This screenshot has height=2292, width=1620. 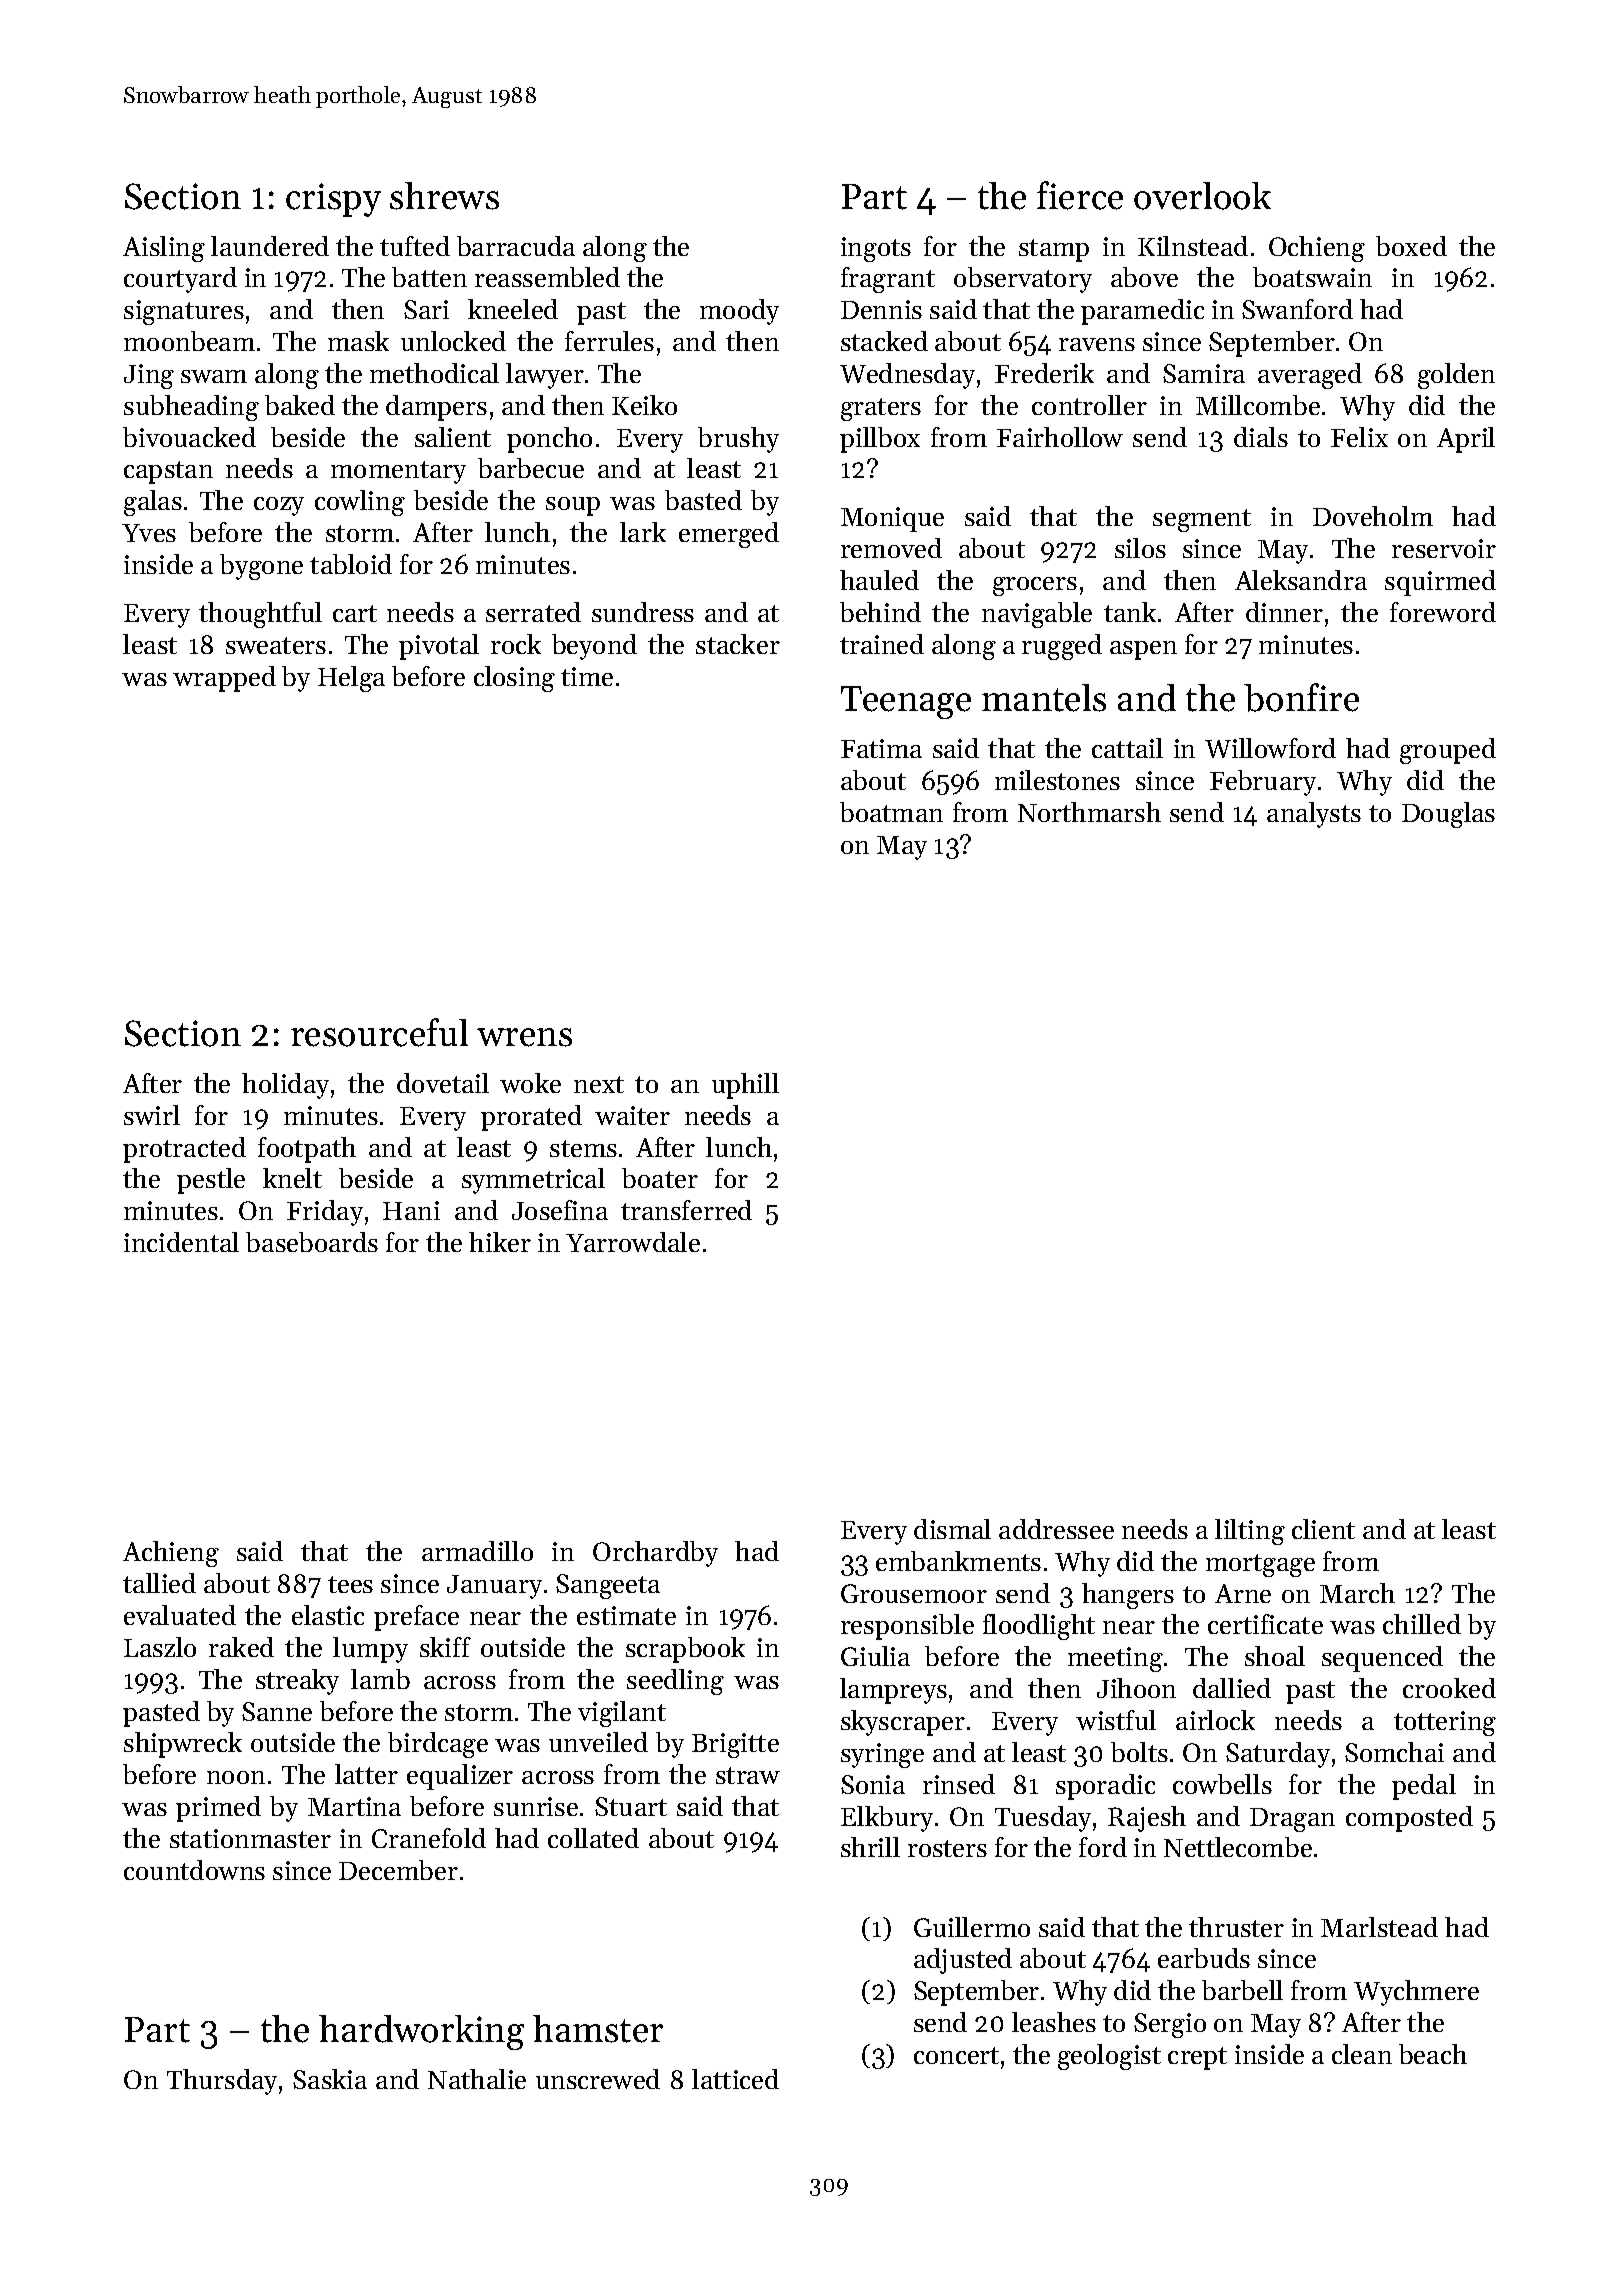 I want to click on beach, so click(x=1433, y=2054).
